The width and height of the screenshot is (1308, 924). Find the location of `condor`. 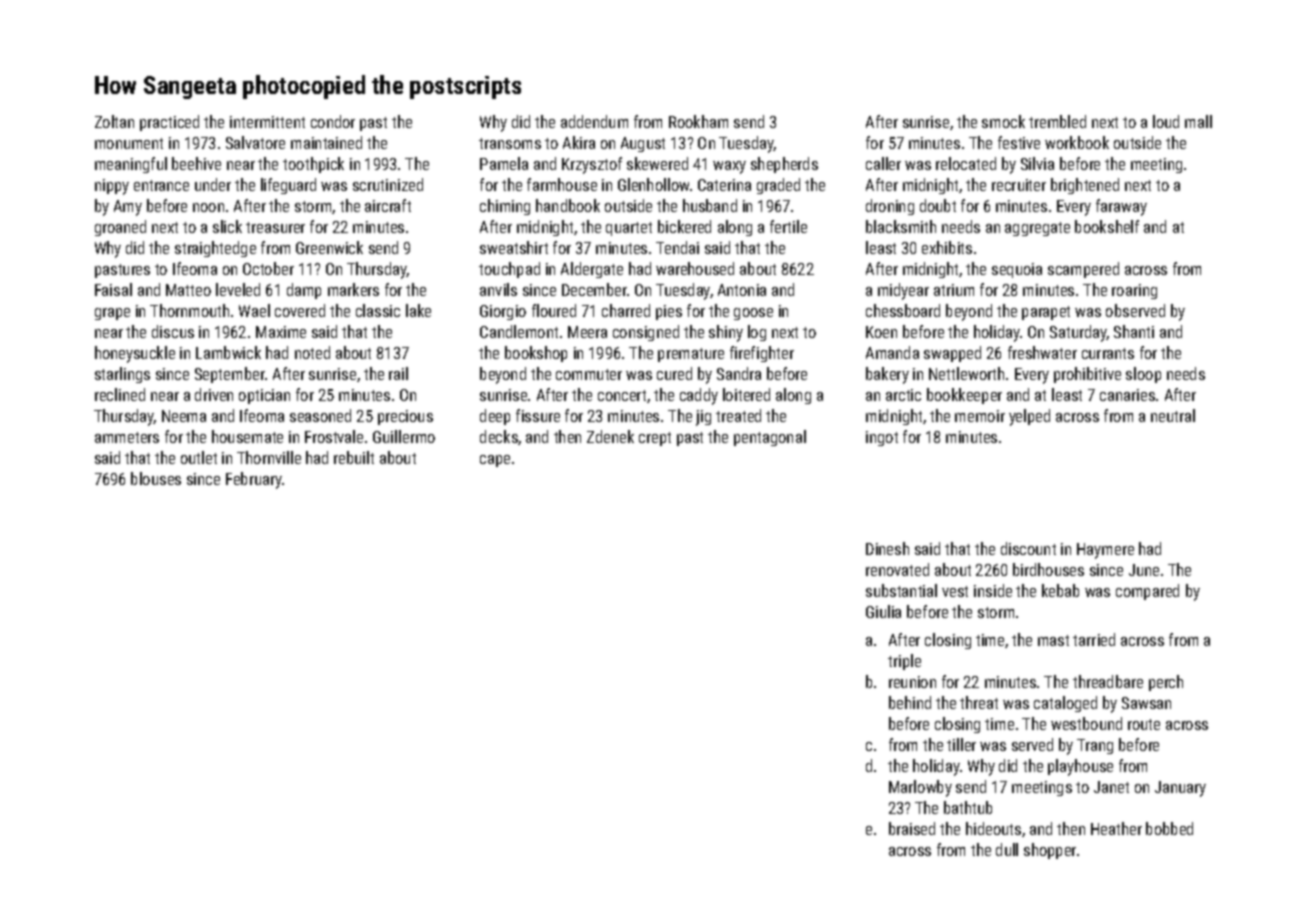

condor is located at coordinates (333, 121).
